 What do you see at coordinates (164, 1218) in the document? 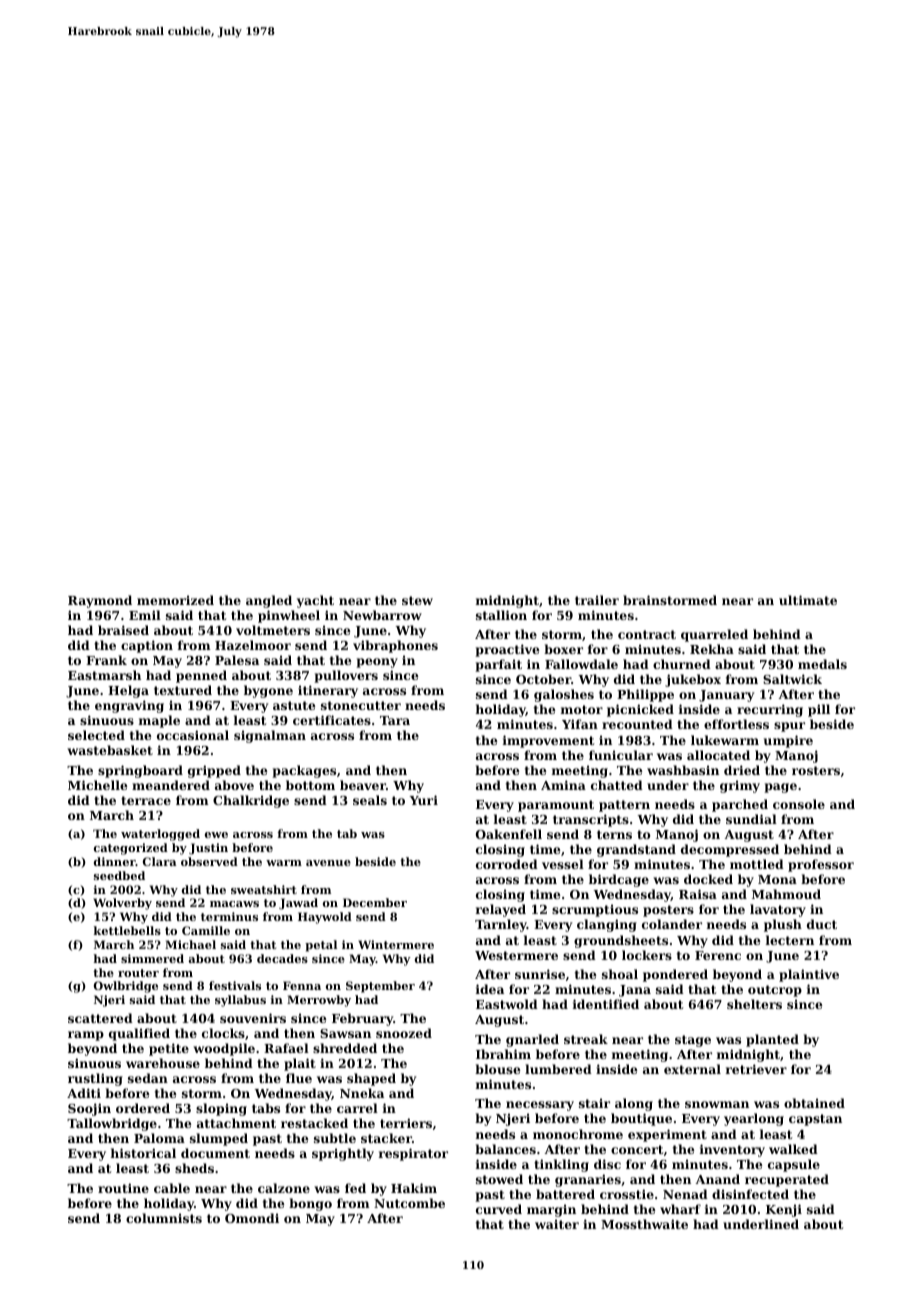
I see `columnists` at bounding box center [164, 1218].
